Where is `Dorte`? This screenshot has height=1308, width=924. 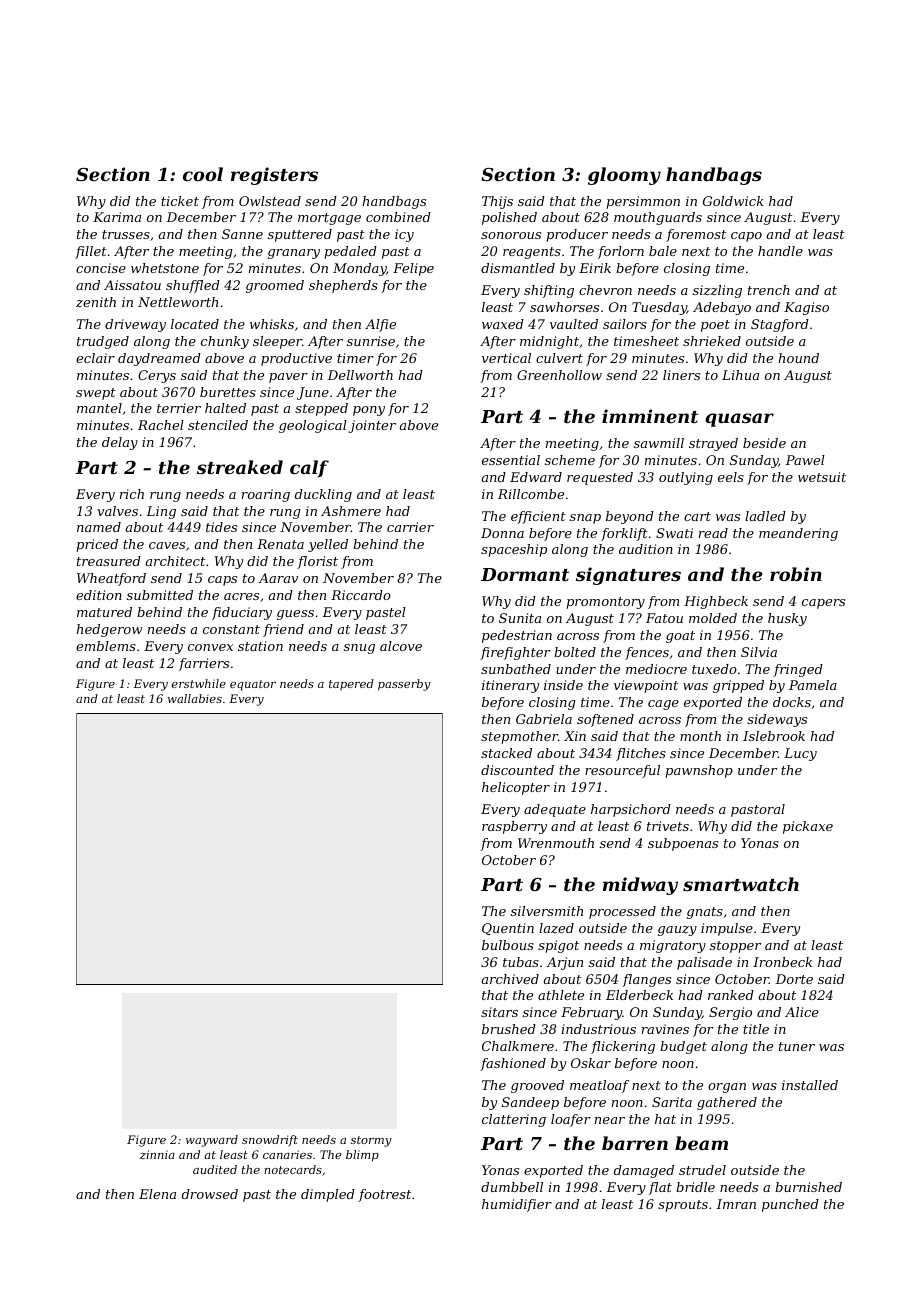 Dorte is located at coordinates (794, 979).
